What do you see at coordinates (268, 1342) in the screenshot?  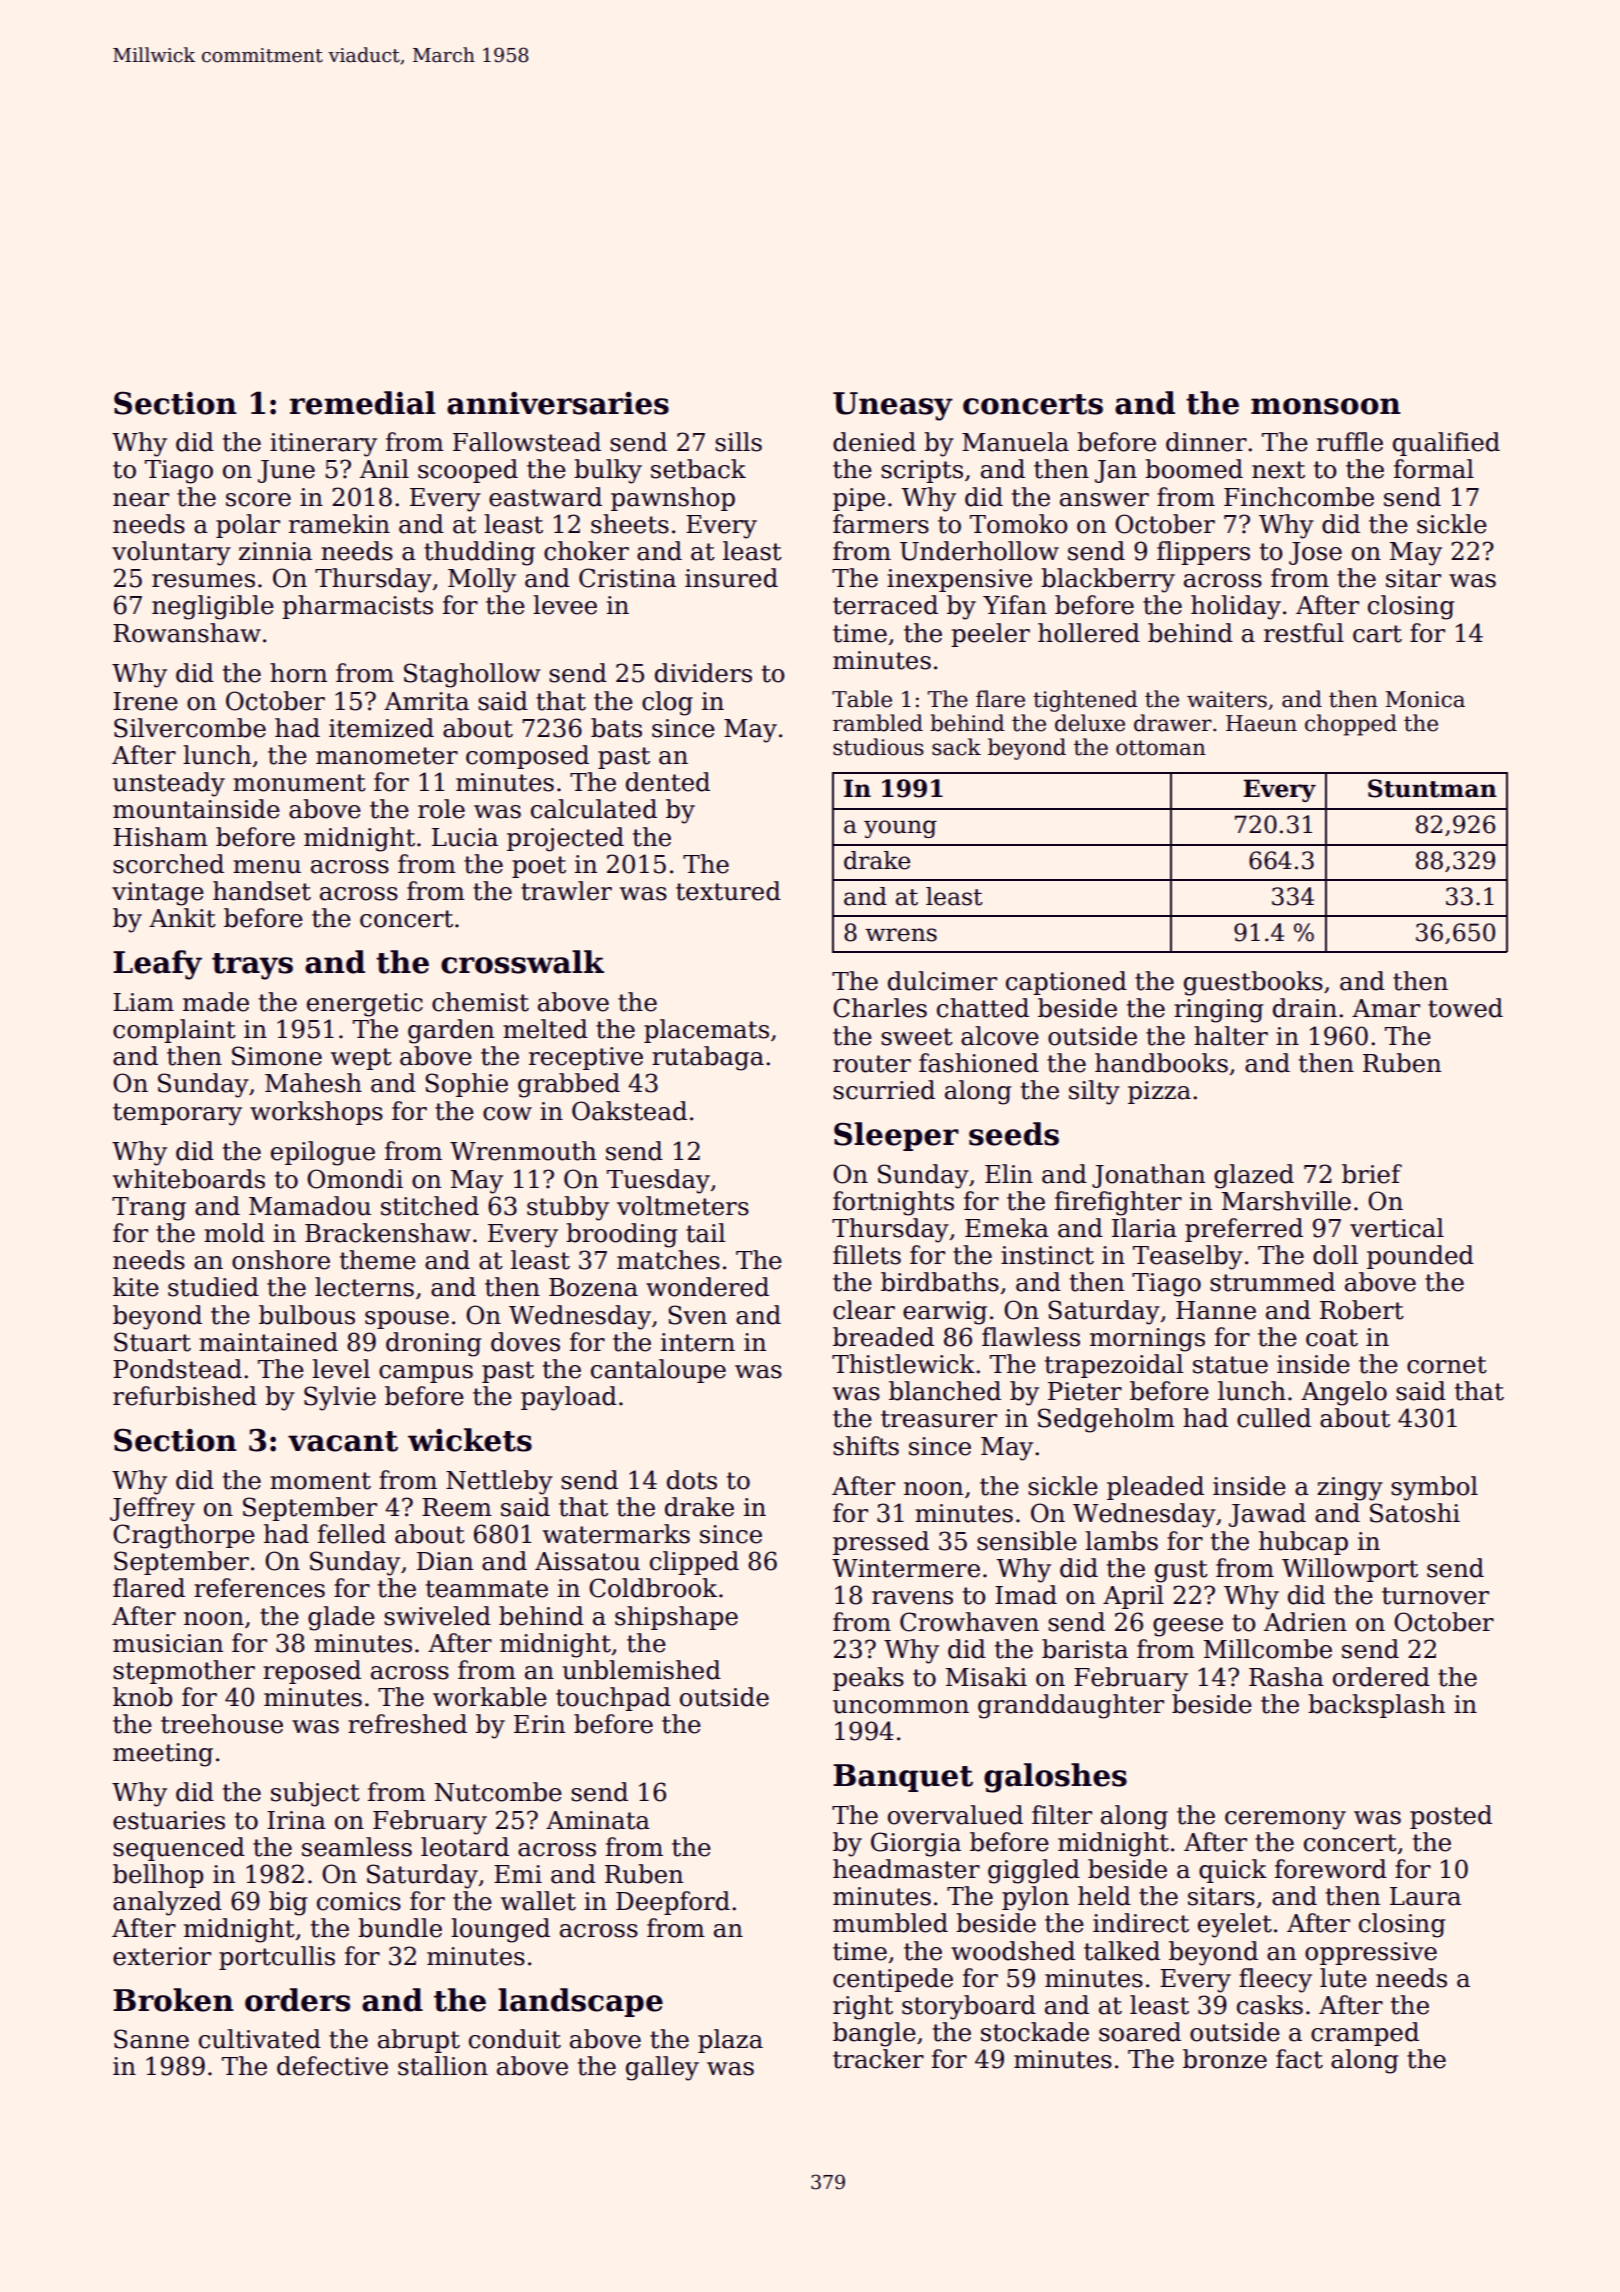 I see `maintained` at bounding box center [268, 1342].
